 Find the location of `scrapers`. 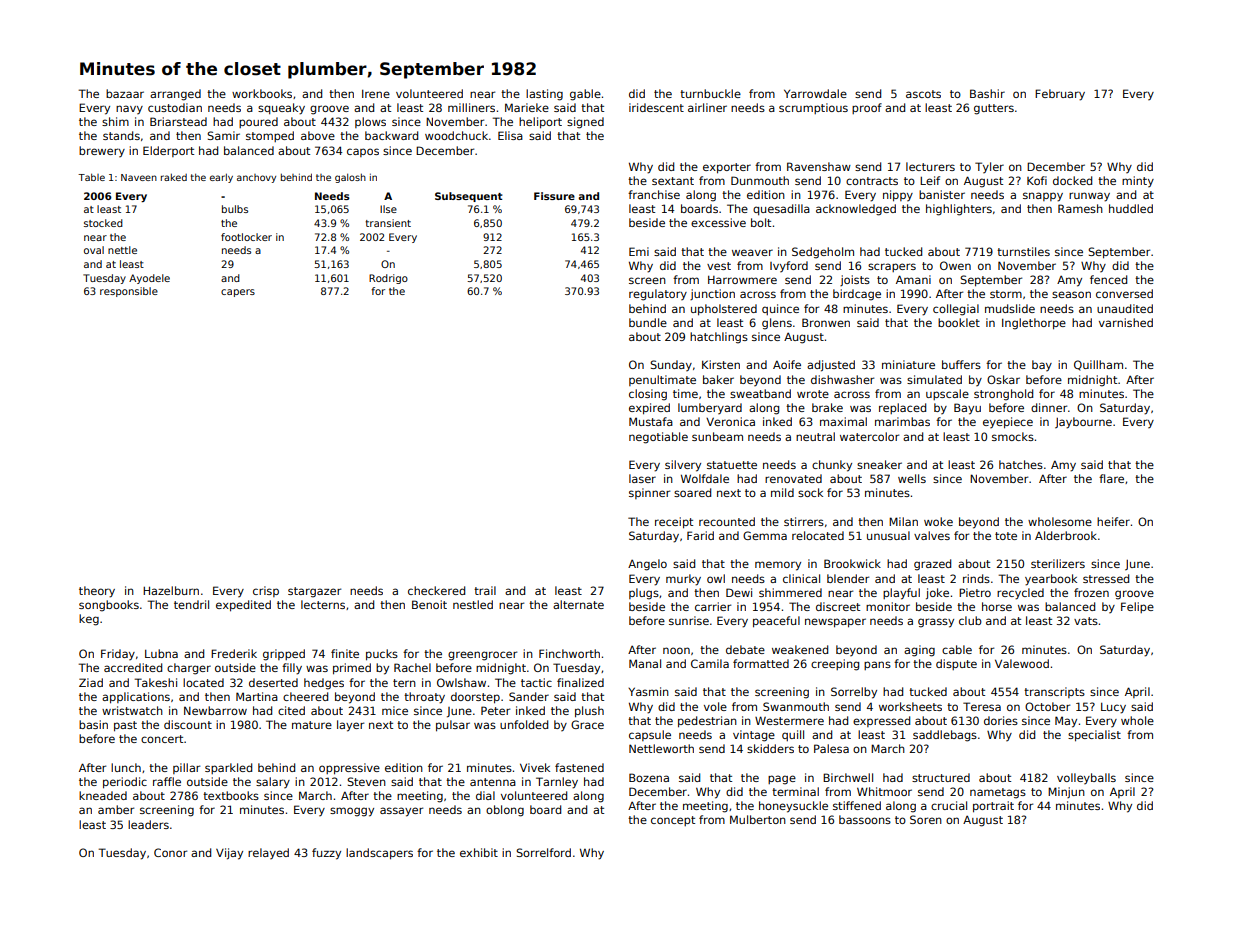

scrapers is located at coordinates (892, 267).
